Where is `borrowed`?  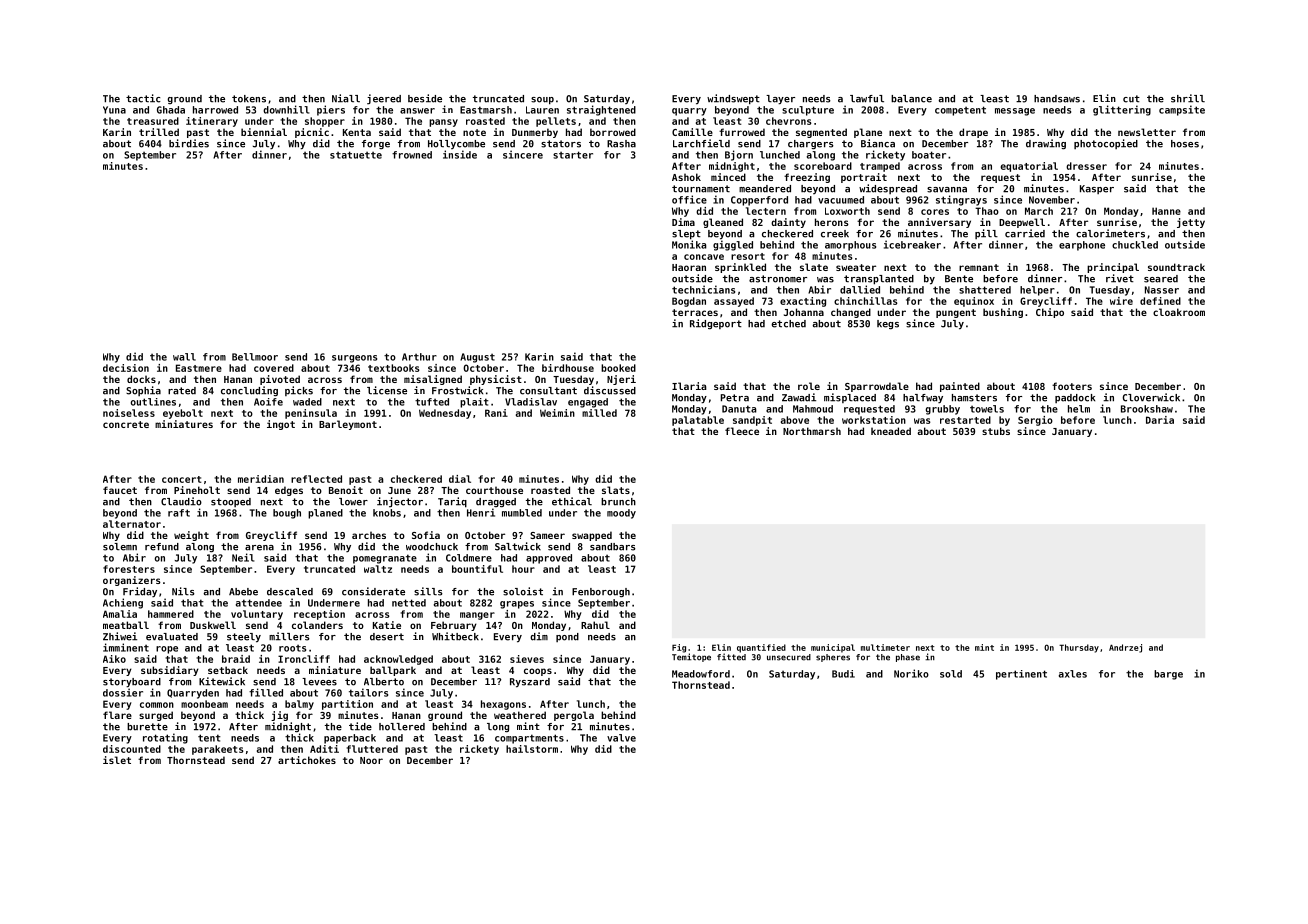 borrowed is located at coordinates (613, 132).
